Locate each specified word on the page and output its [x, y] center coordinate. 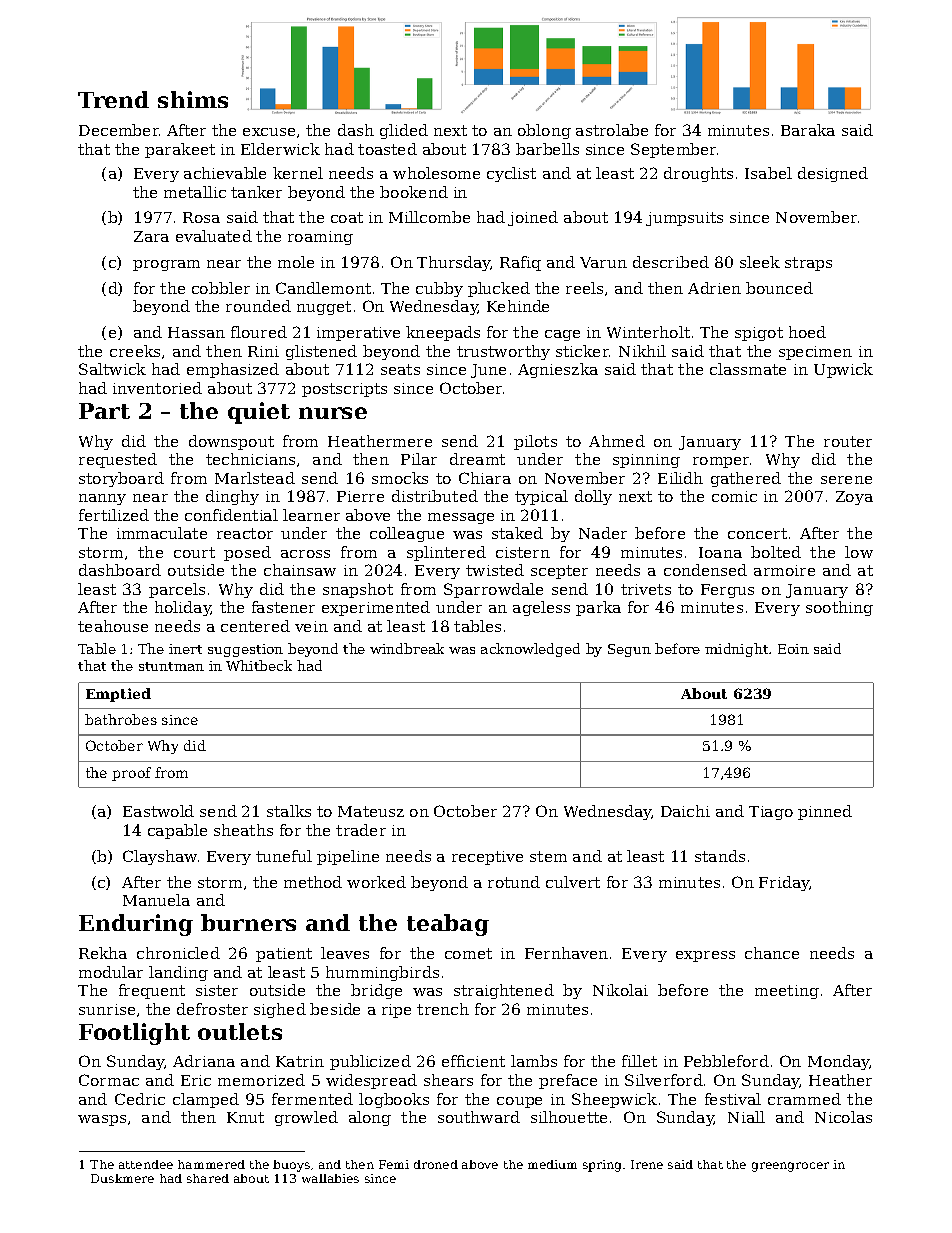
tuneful [284, 856]
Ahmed [617, 441]
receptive [487, 858]
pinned [825, 812]
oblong [544, 131]
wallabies [330, 1178]
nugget [324, 308]
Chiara [485, 478]
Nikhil [642, 351]
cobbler [221, 288]
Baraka [808, 130]
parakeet [180, 150]
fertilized [114, 515]
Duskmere [122, 1178]
